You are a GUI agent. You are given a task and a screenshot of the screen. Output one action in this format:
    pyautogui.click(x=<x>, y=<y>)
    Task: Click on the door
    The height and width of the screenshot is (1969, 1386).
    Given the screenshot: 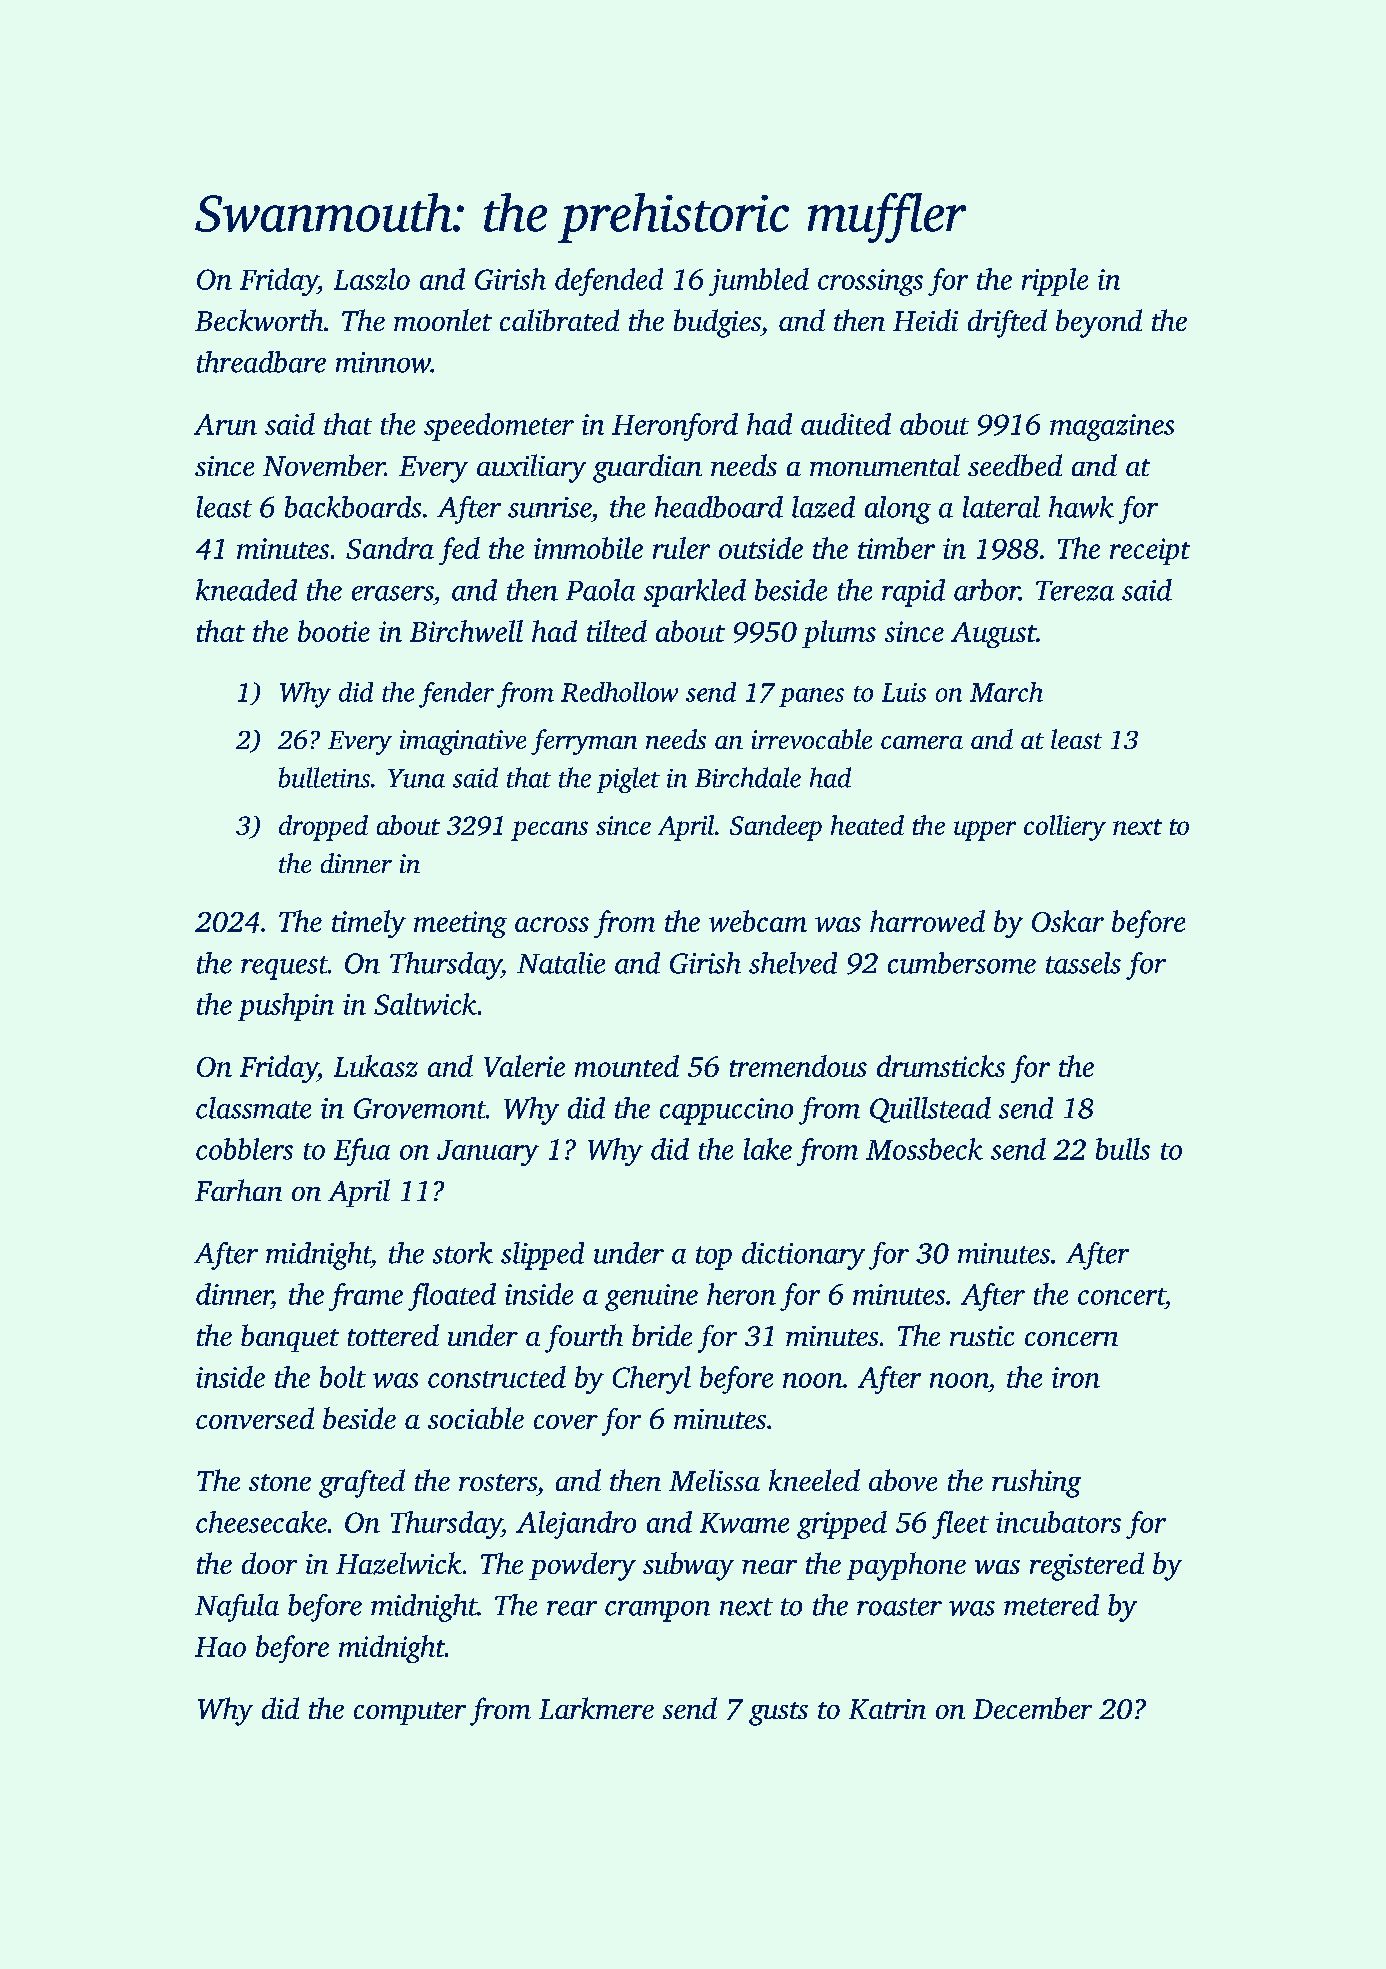 What is the action you would take?
    pyautogui.click(x=269, y=1563)
